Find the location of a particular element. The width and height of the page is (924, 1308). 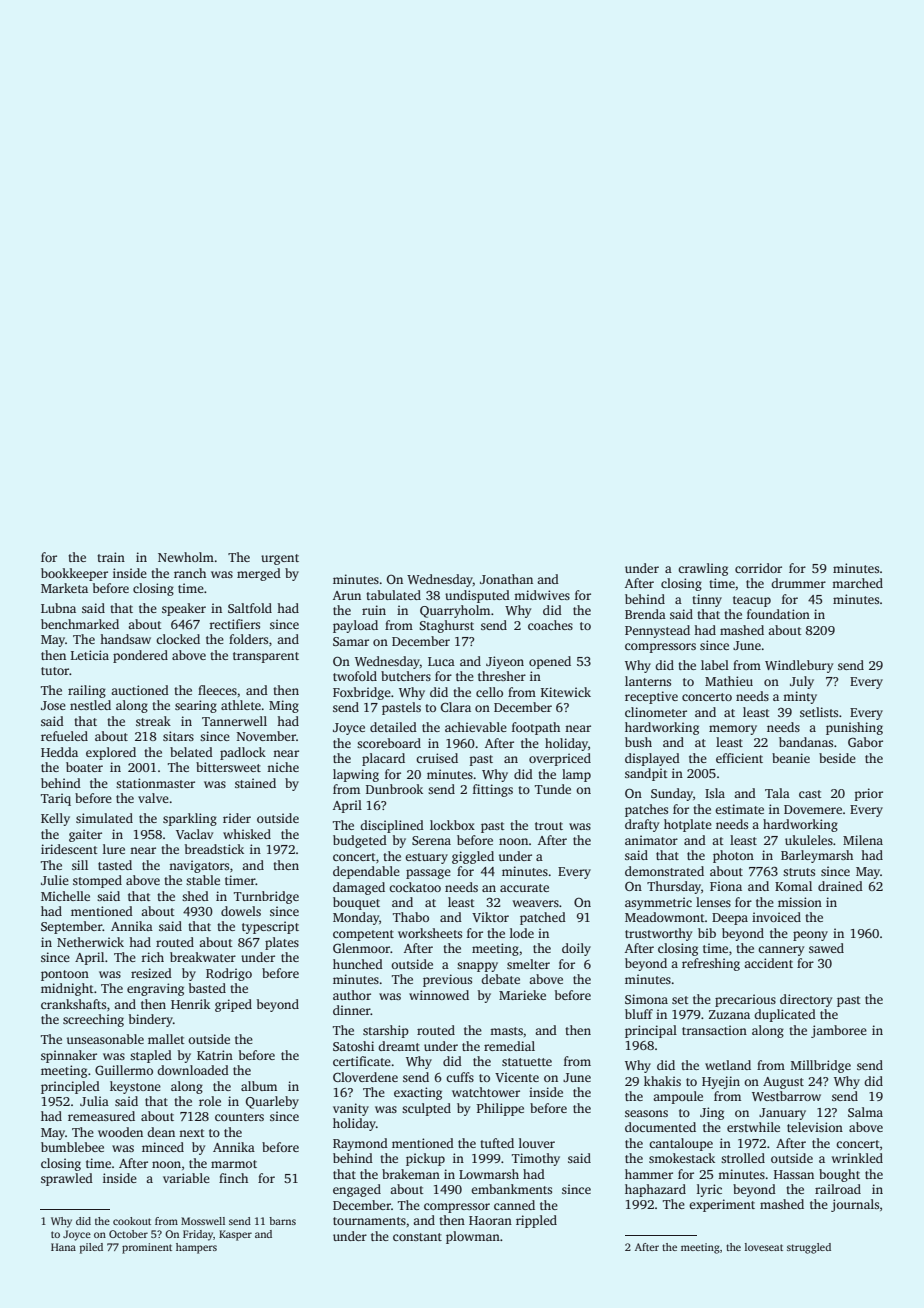

patched is located at coordinates (543, 918).
